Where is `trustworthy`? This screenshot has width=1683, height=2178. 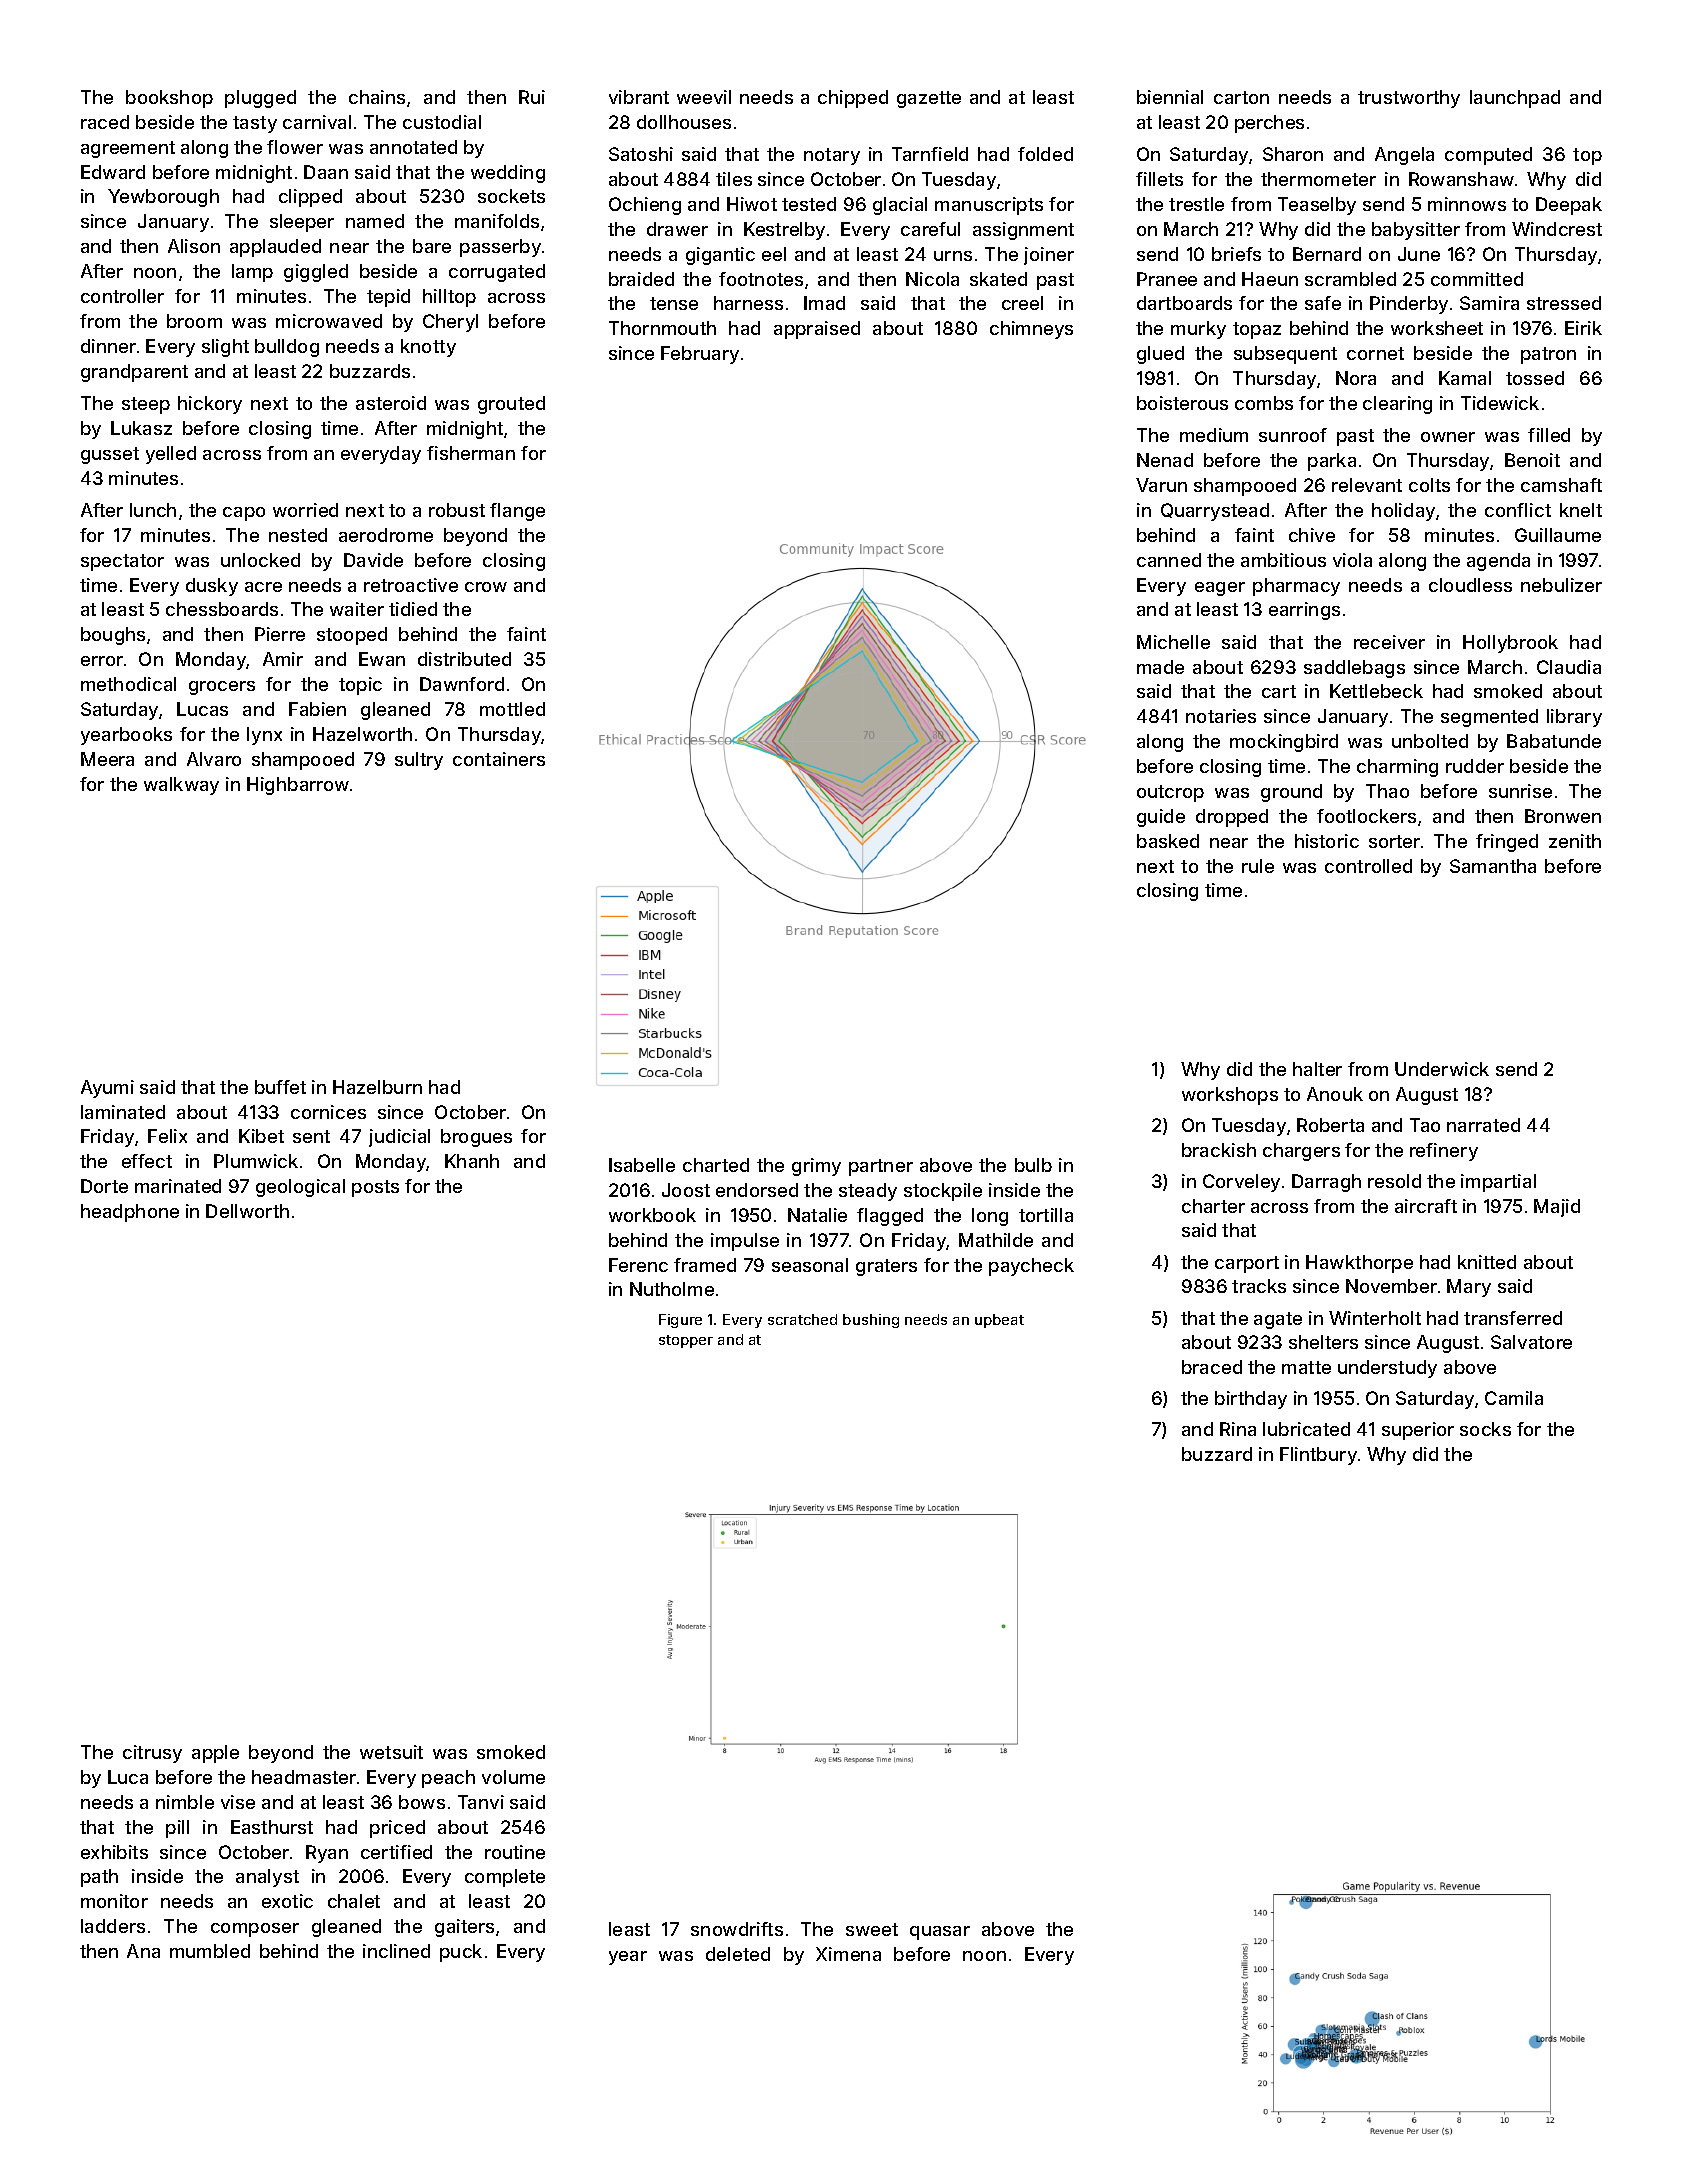 trustworthy is located at coordinates (1409, 99).
